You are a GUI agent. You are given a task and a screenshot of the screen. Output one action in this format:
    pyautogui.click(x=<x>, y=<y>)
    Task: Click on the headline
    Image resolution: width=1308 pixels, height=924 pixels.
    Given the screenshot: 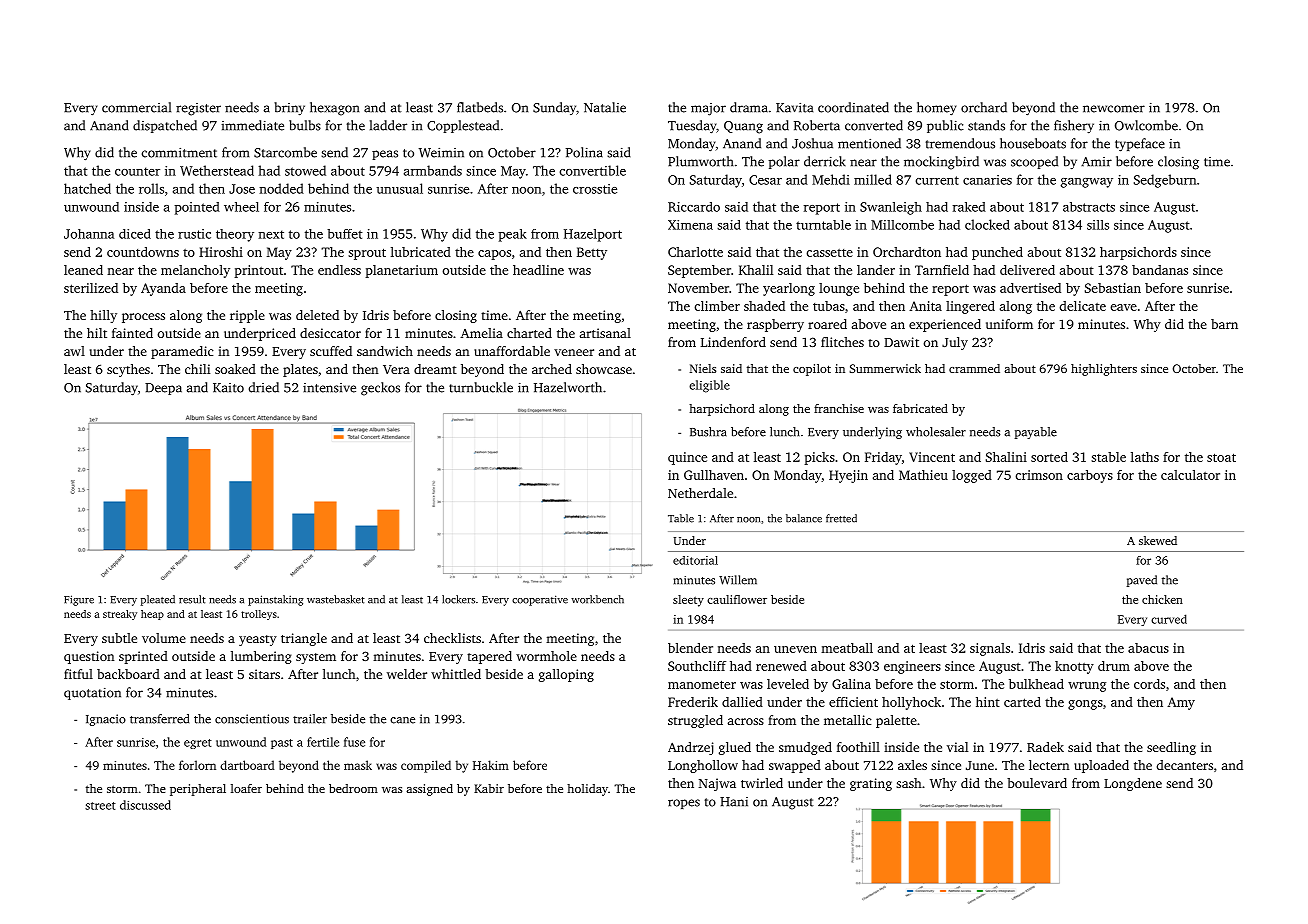 What is the action you would take?
    pyautogui.click(x=538, y=270)
